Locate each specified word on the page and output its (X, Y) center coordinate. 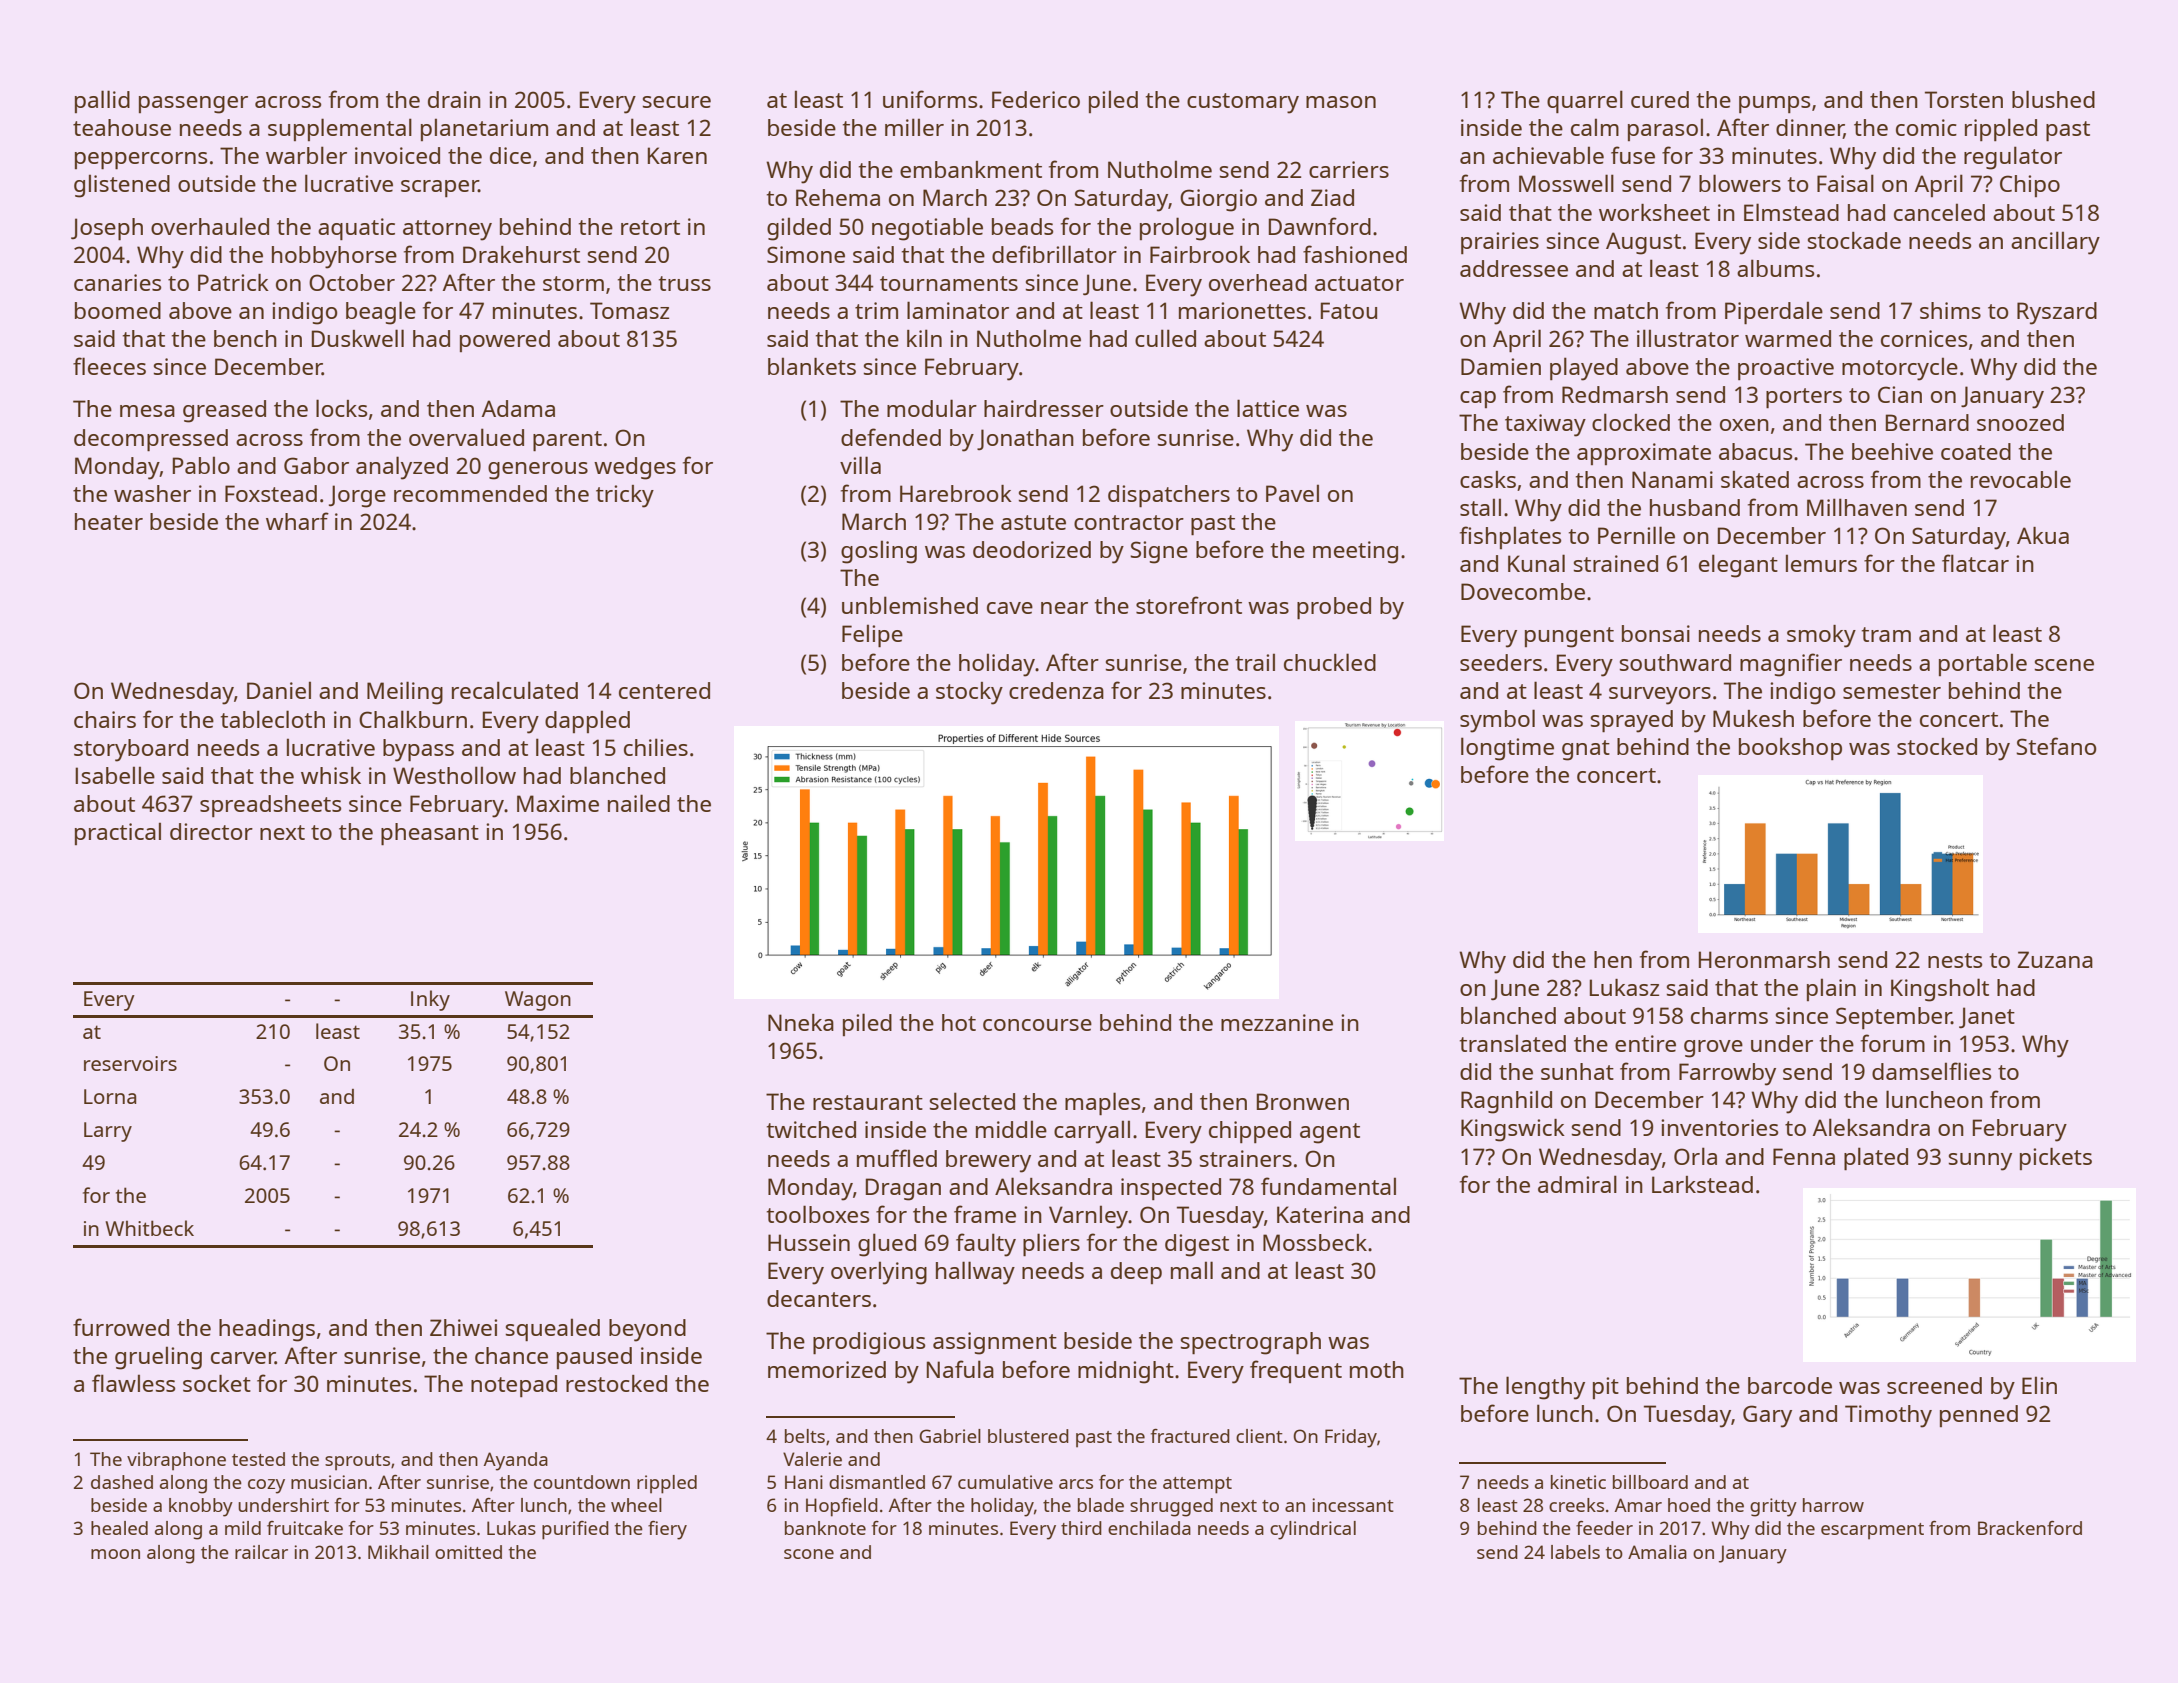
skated (1755, 479)
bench (245, 338)
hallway (975, 1273)
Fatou (1349, 310)
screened (1934, 1385)
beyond (647, 1330)
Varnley (1088, 1217)
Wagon (538, 1001)
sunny (1980, 1162)
